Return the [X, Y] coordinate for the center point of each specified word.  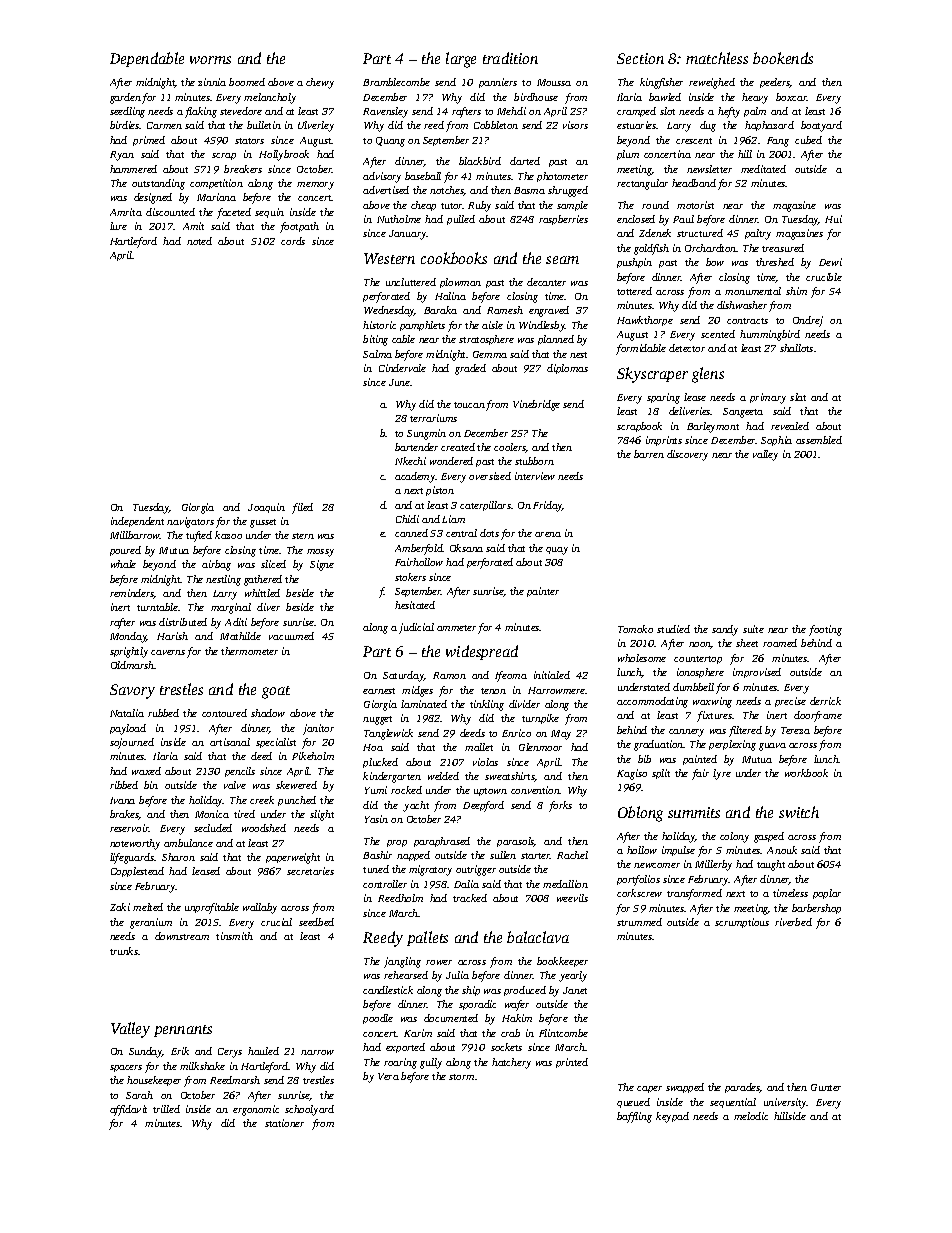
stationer [284, 1123]
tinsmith [234, 936]
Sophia [776, 441]
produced [525, 991]
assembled [819, 440]
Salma [377, 354]
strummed [639, 922]
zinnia [212, 82]
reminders [132, 594]
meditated [763, 169]
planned [556, 340]
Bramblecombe [396, 82]
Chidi [407, 519]
